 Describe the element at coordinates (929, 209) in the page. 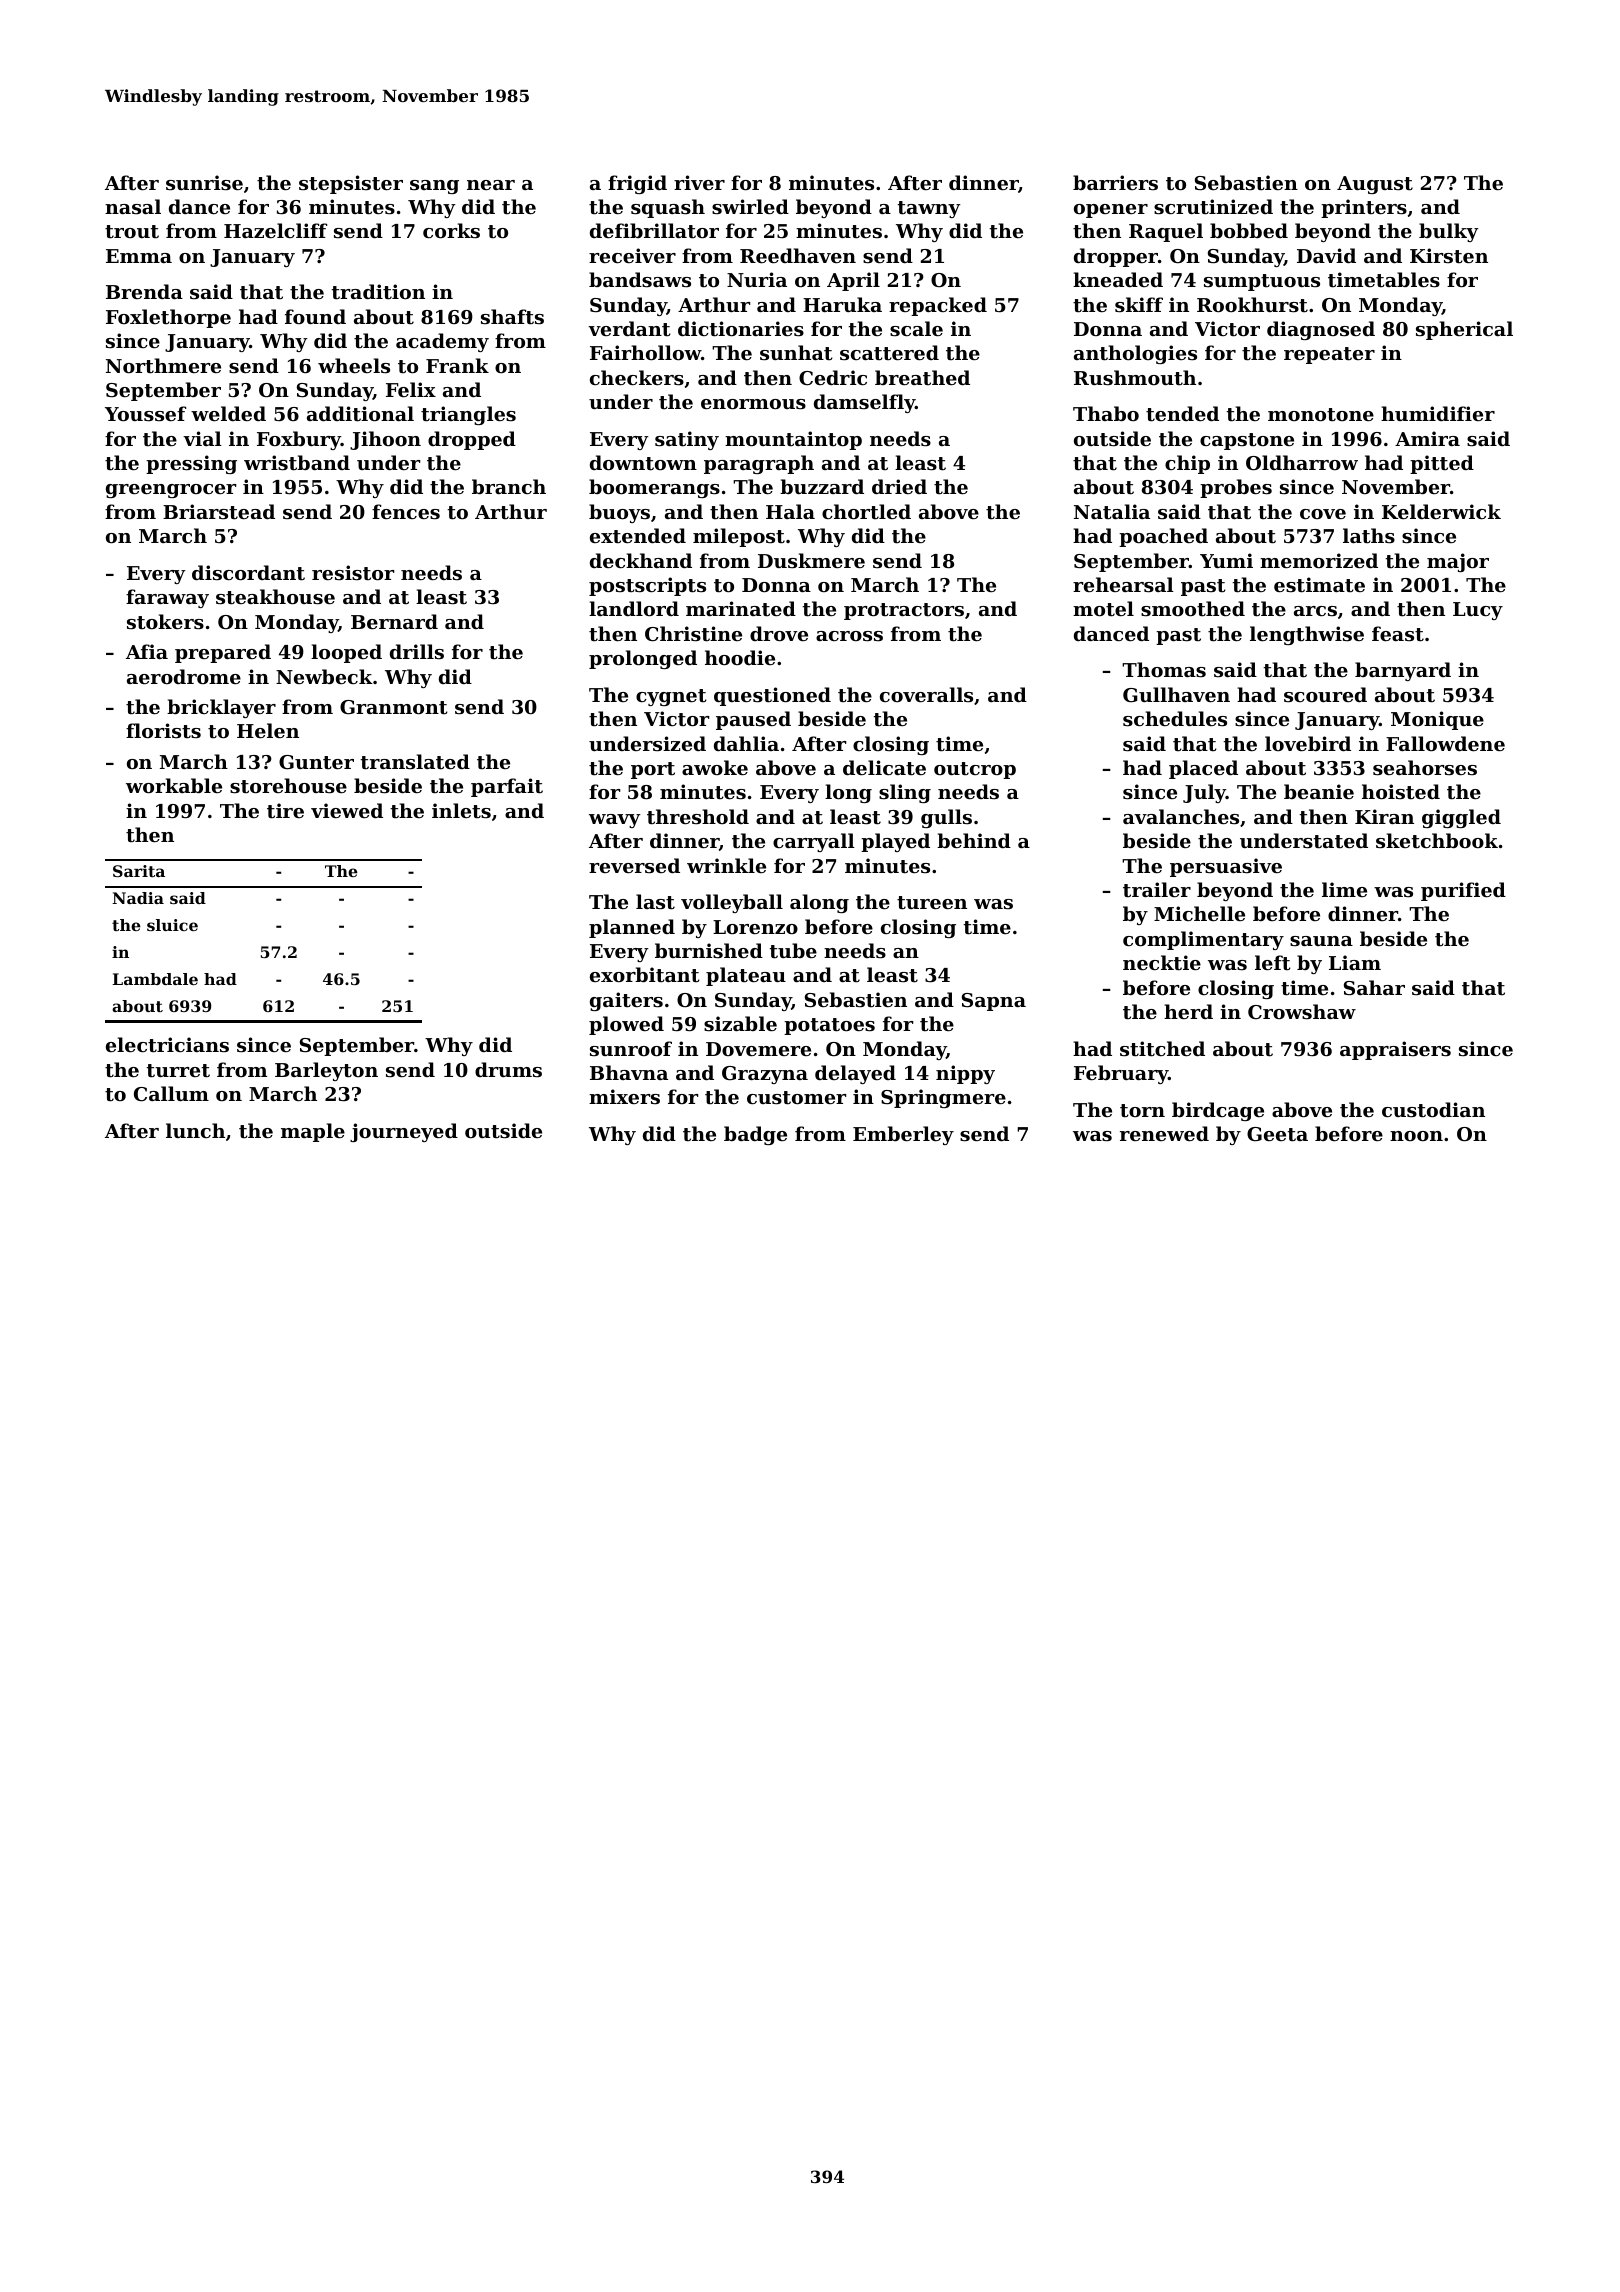

I see `tawny` at that location.
